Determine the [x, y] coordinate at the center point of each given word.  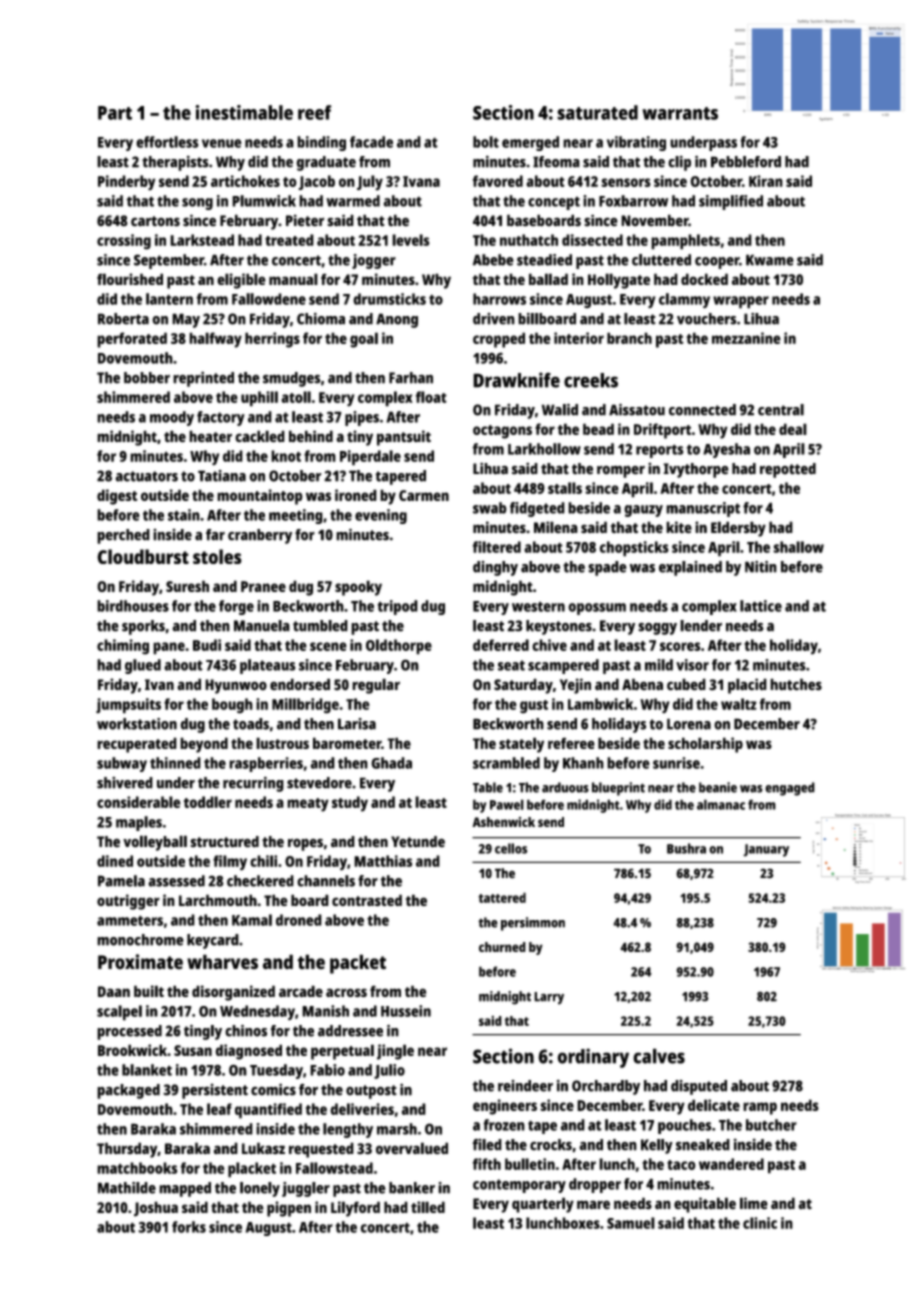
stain [184, 515]
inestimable [244, 112]
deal [793, 429]
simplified [731, 202]
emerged [530, 143]
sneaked [703, 1145]
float [431, 397]
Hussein [406, 1011]
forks [189, 1227]
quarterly [543, 1205]
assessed [176, 881]
